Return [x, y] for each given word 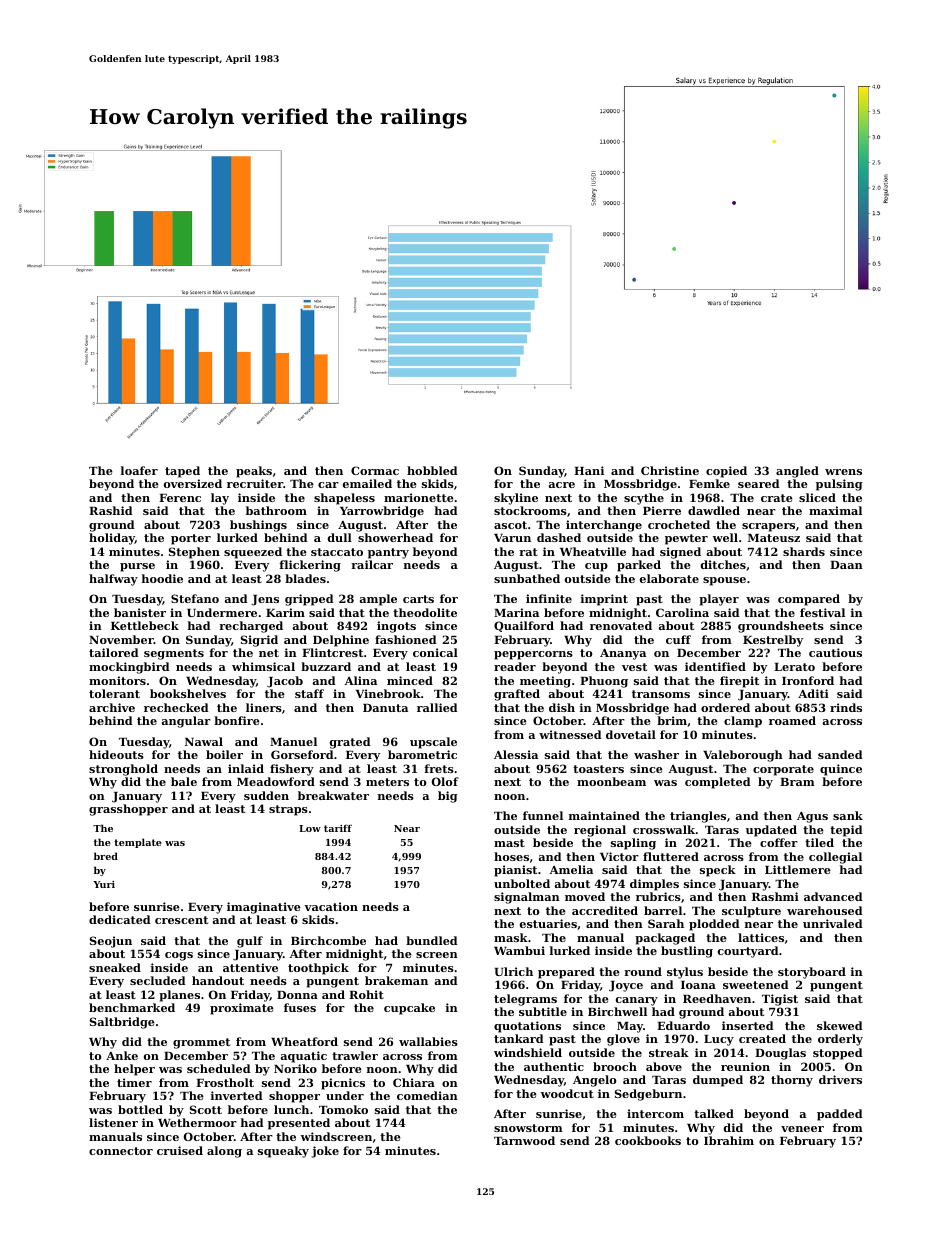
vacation [331, 906]
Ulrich [513, 971]
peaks [254, 472]
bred [106, 856]
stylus [685, 973]
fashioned [406, 639]
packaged [665, 939]
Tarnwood [524, 1140]
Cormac [375, 470]
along [224, 1152]
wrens [843, 472]
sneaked [115, 967]
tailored [114, 652]
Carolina [682, 612]
